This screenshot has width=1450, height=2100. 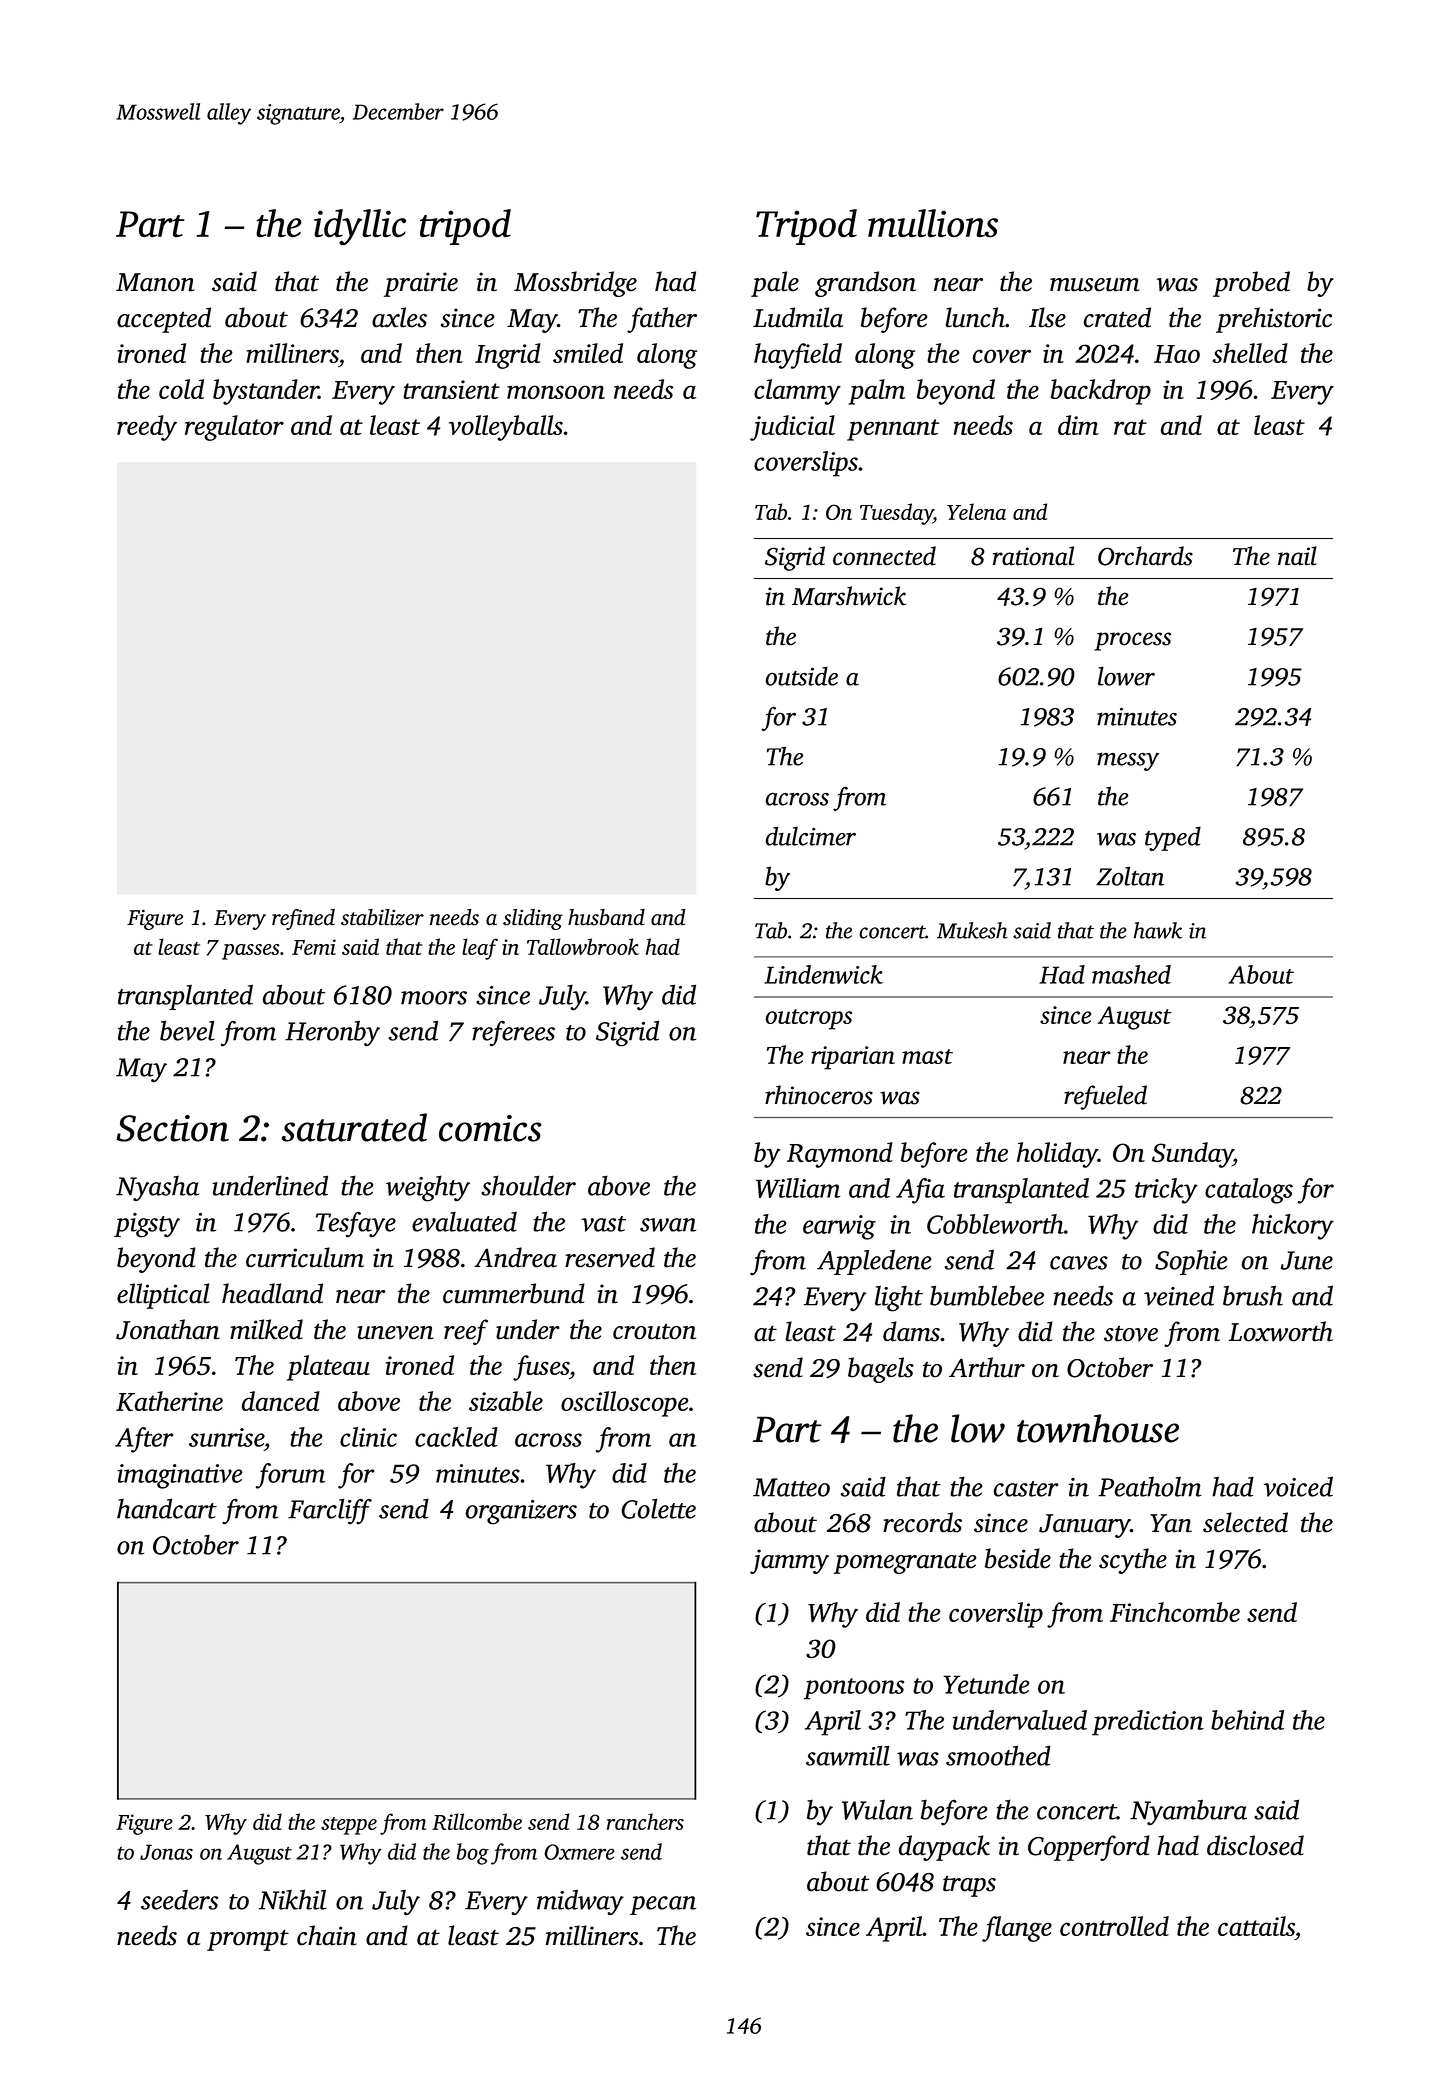 What do you see at coordinates (330, 1511) in the screenshot?
I see `Farcliff` at bounding box center [330, 1511].
